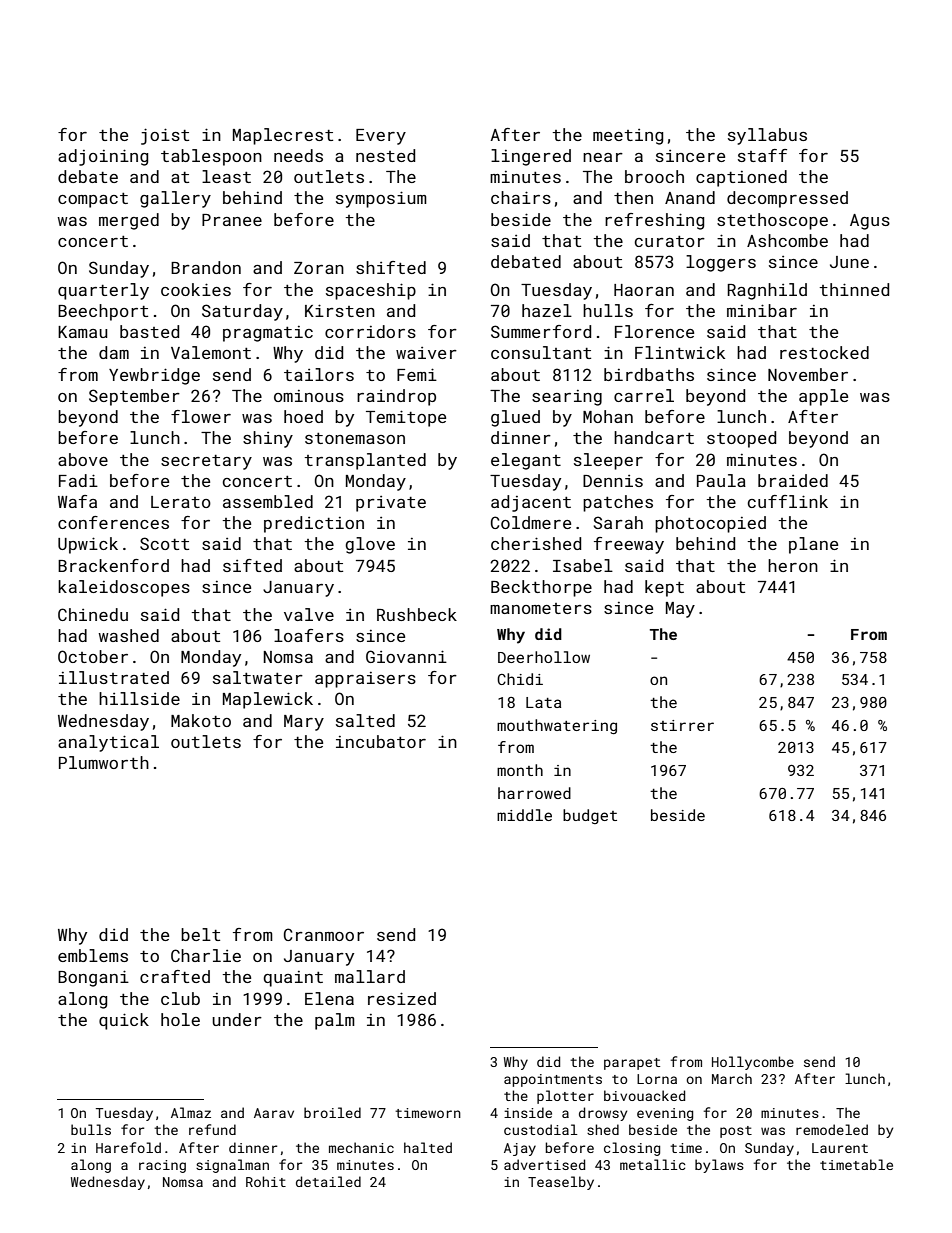 This image has width=952, height=1233. I want to click on Charlie, so click(206, 955).
